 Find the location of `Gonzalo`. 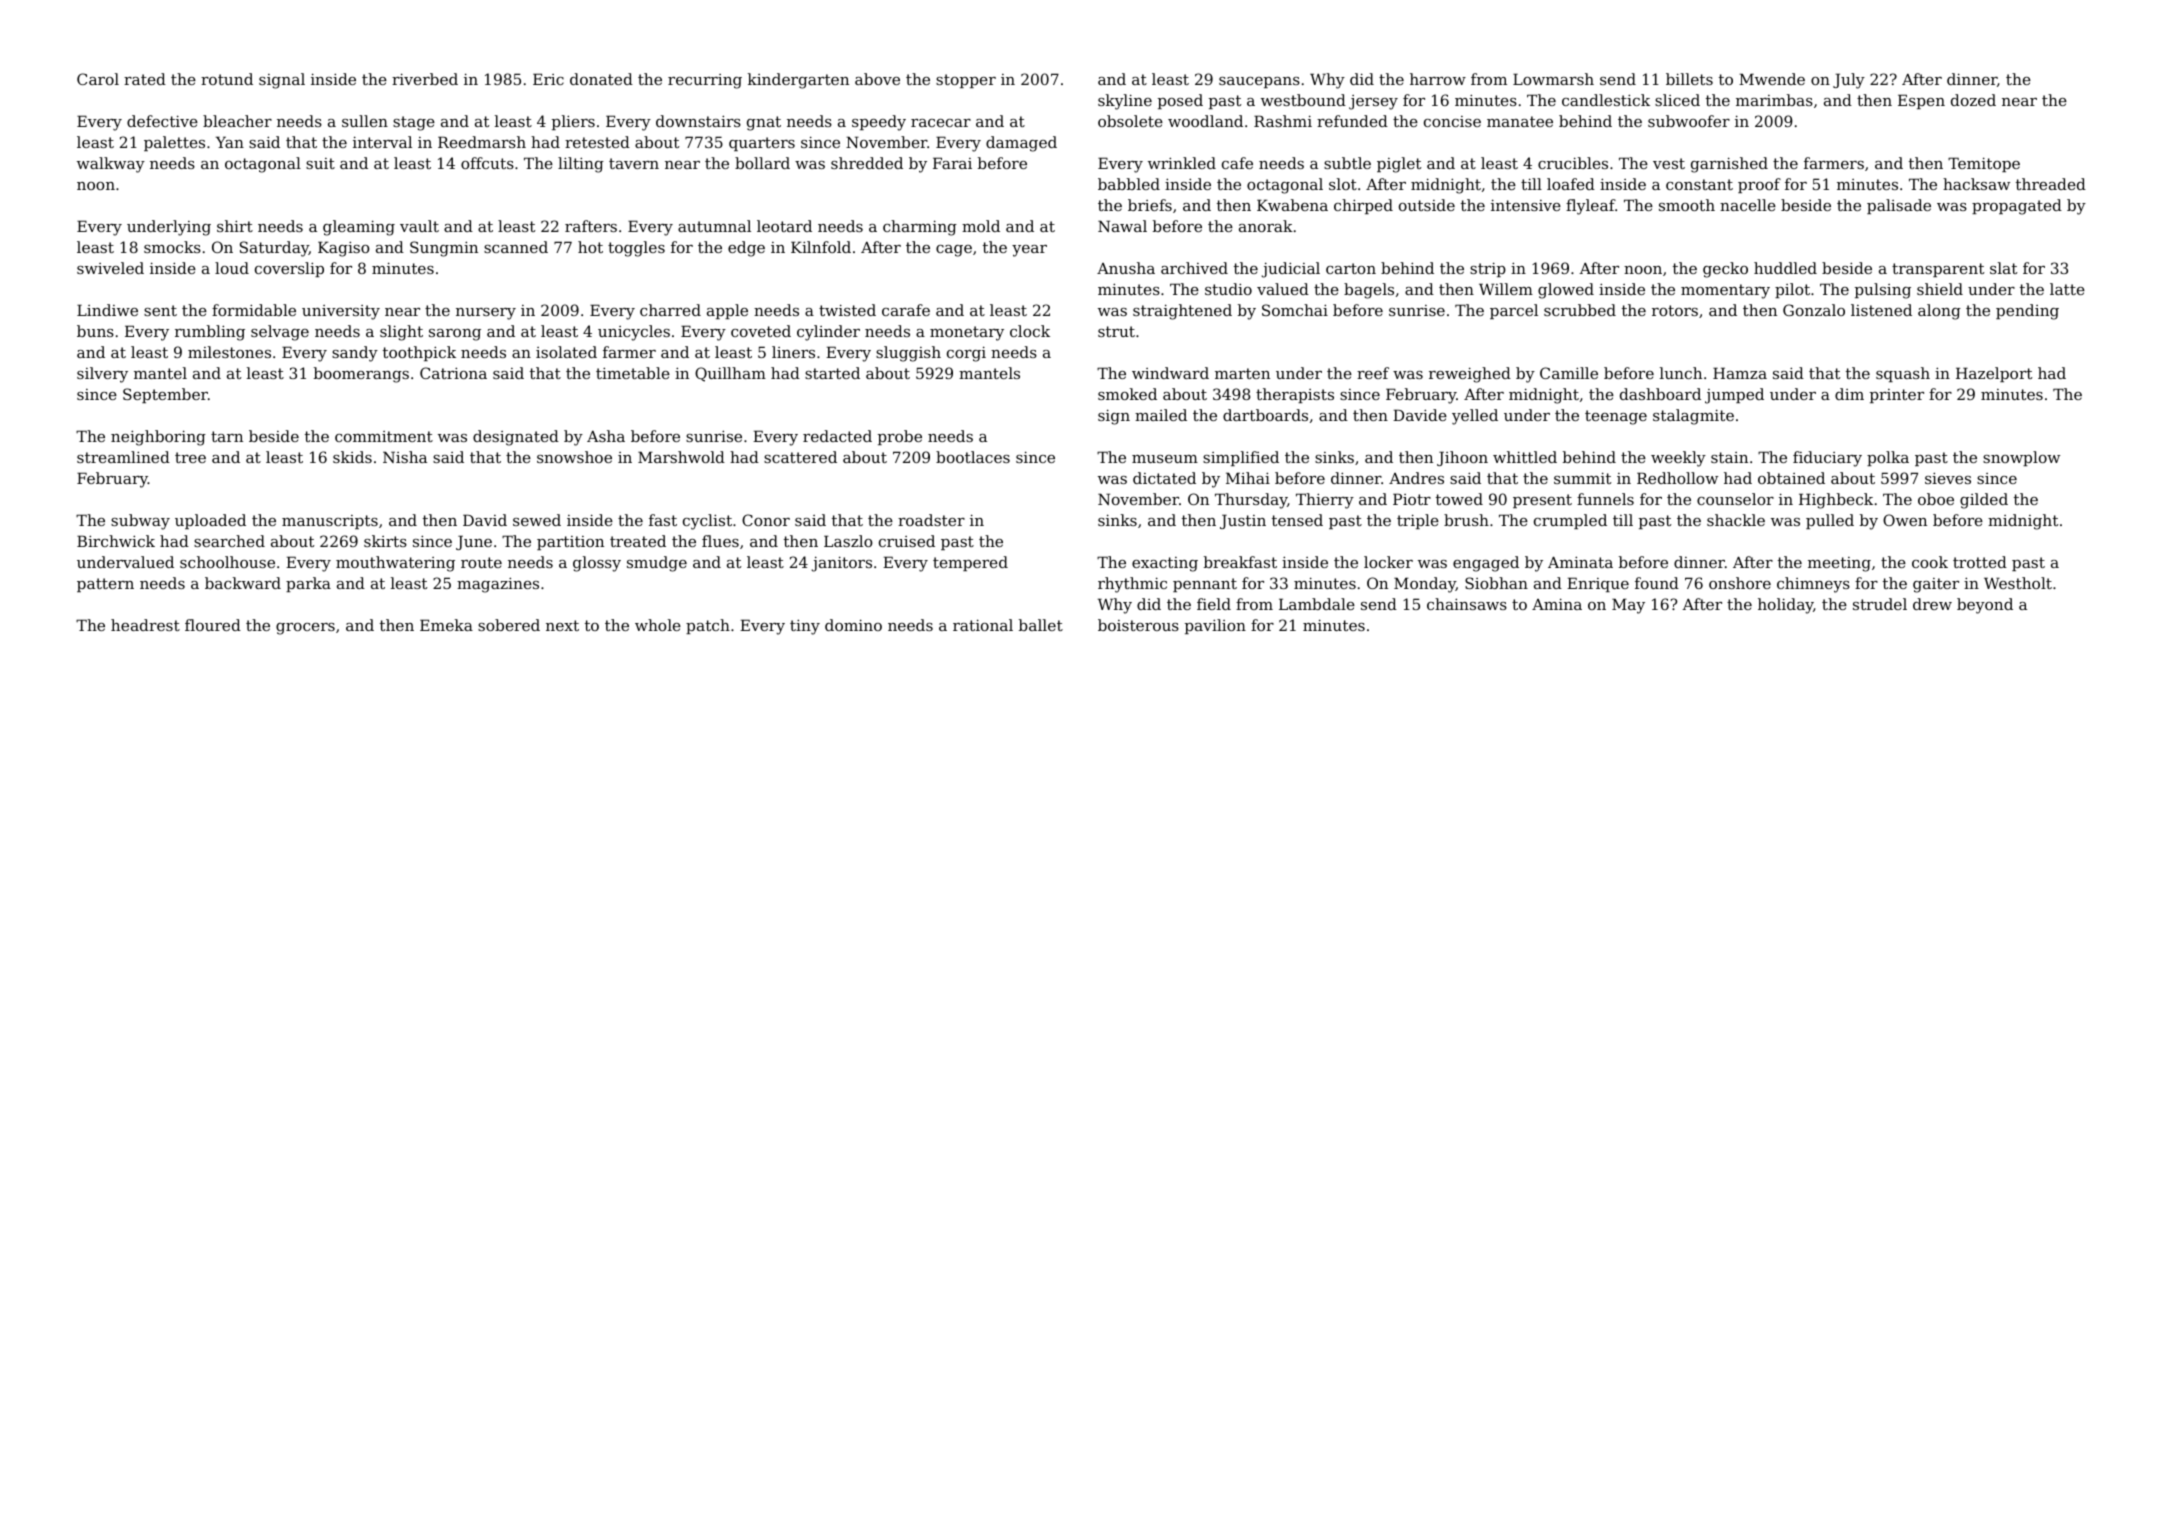

Gonzalo is located at coordinates (1814, 310).
